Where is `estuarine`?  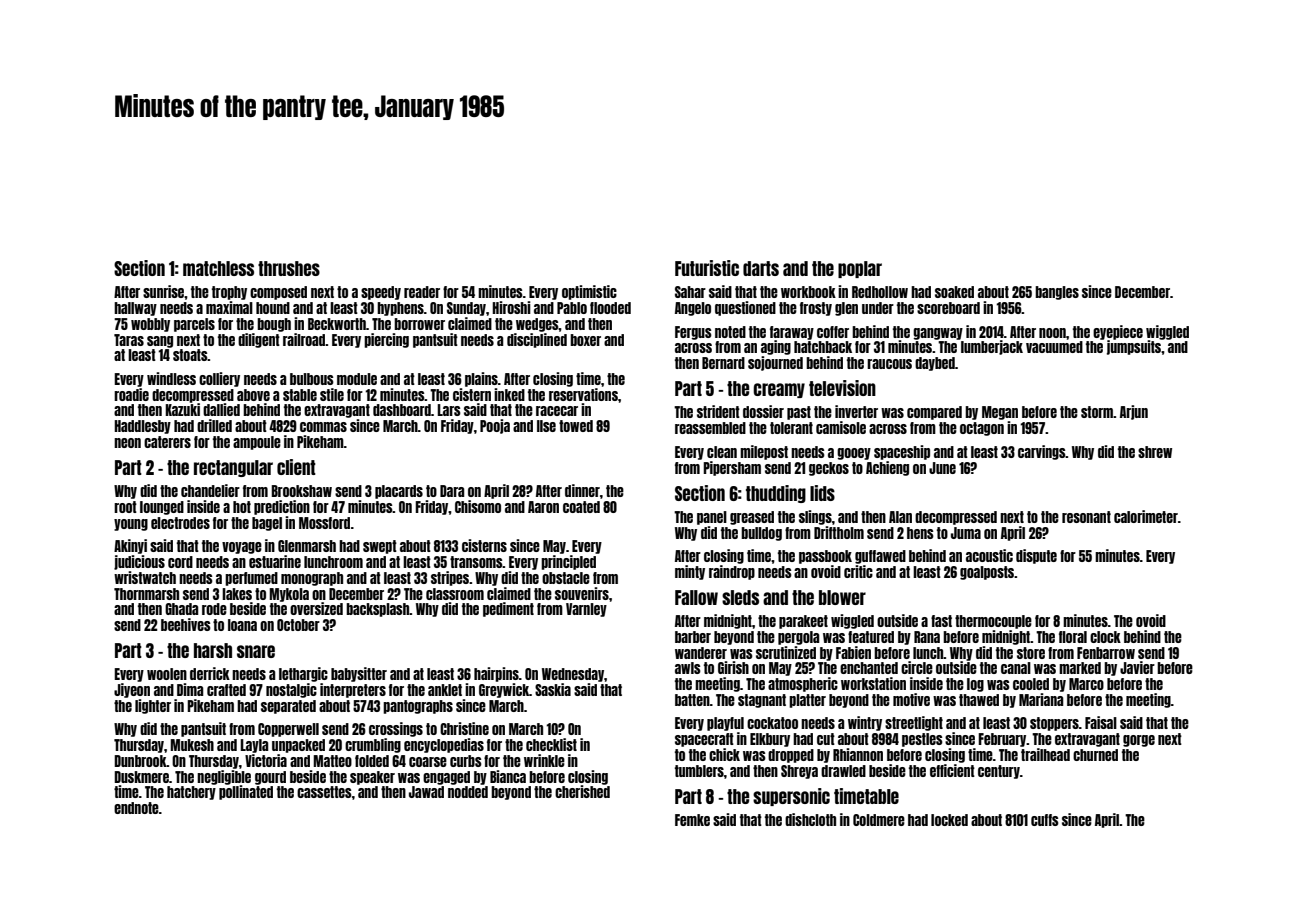
estuarine is located at coordinates (275, 561).
